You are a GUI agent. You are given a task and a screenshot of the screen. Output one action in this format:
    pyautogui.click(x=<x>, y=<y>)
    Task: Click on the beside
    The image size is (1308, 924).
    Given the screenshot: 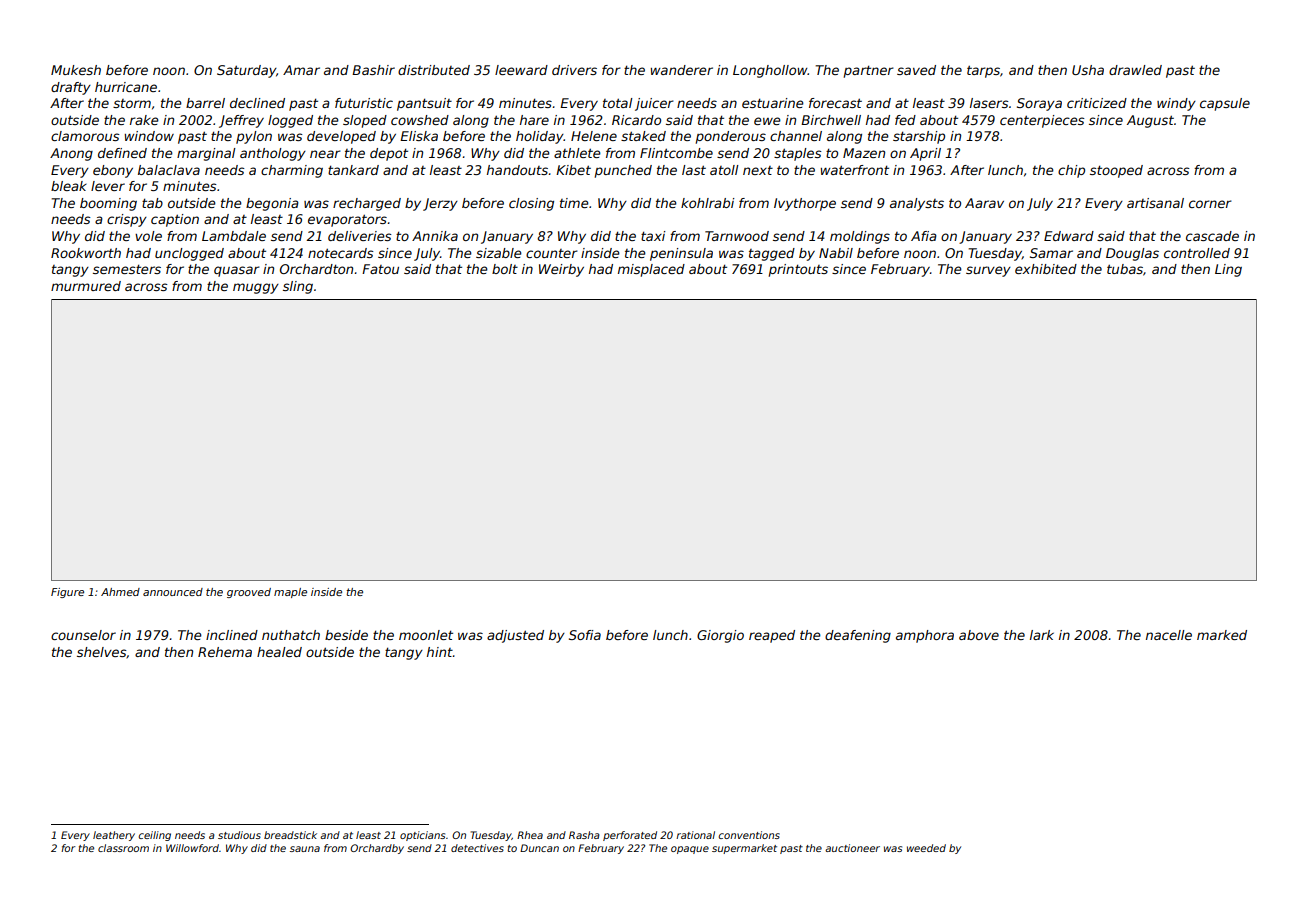 What is the action you would take?
    pyautogui.click(x=346, y=635)
